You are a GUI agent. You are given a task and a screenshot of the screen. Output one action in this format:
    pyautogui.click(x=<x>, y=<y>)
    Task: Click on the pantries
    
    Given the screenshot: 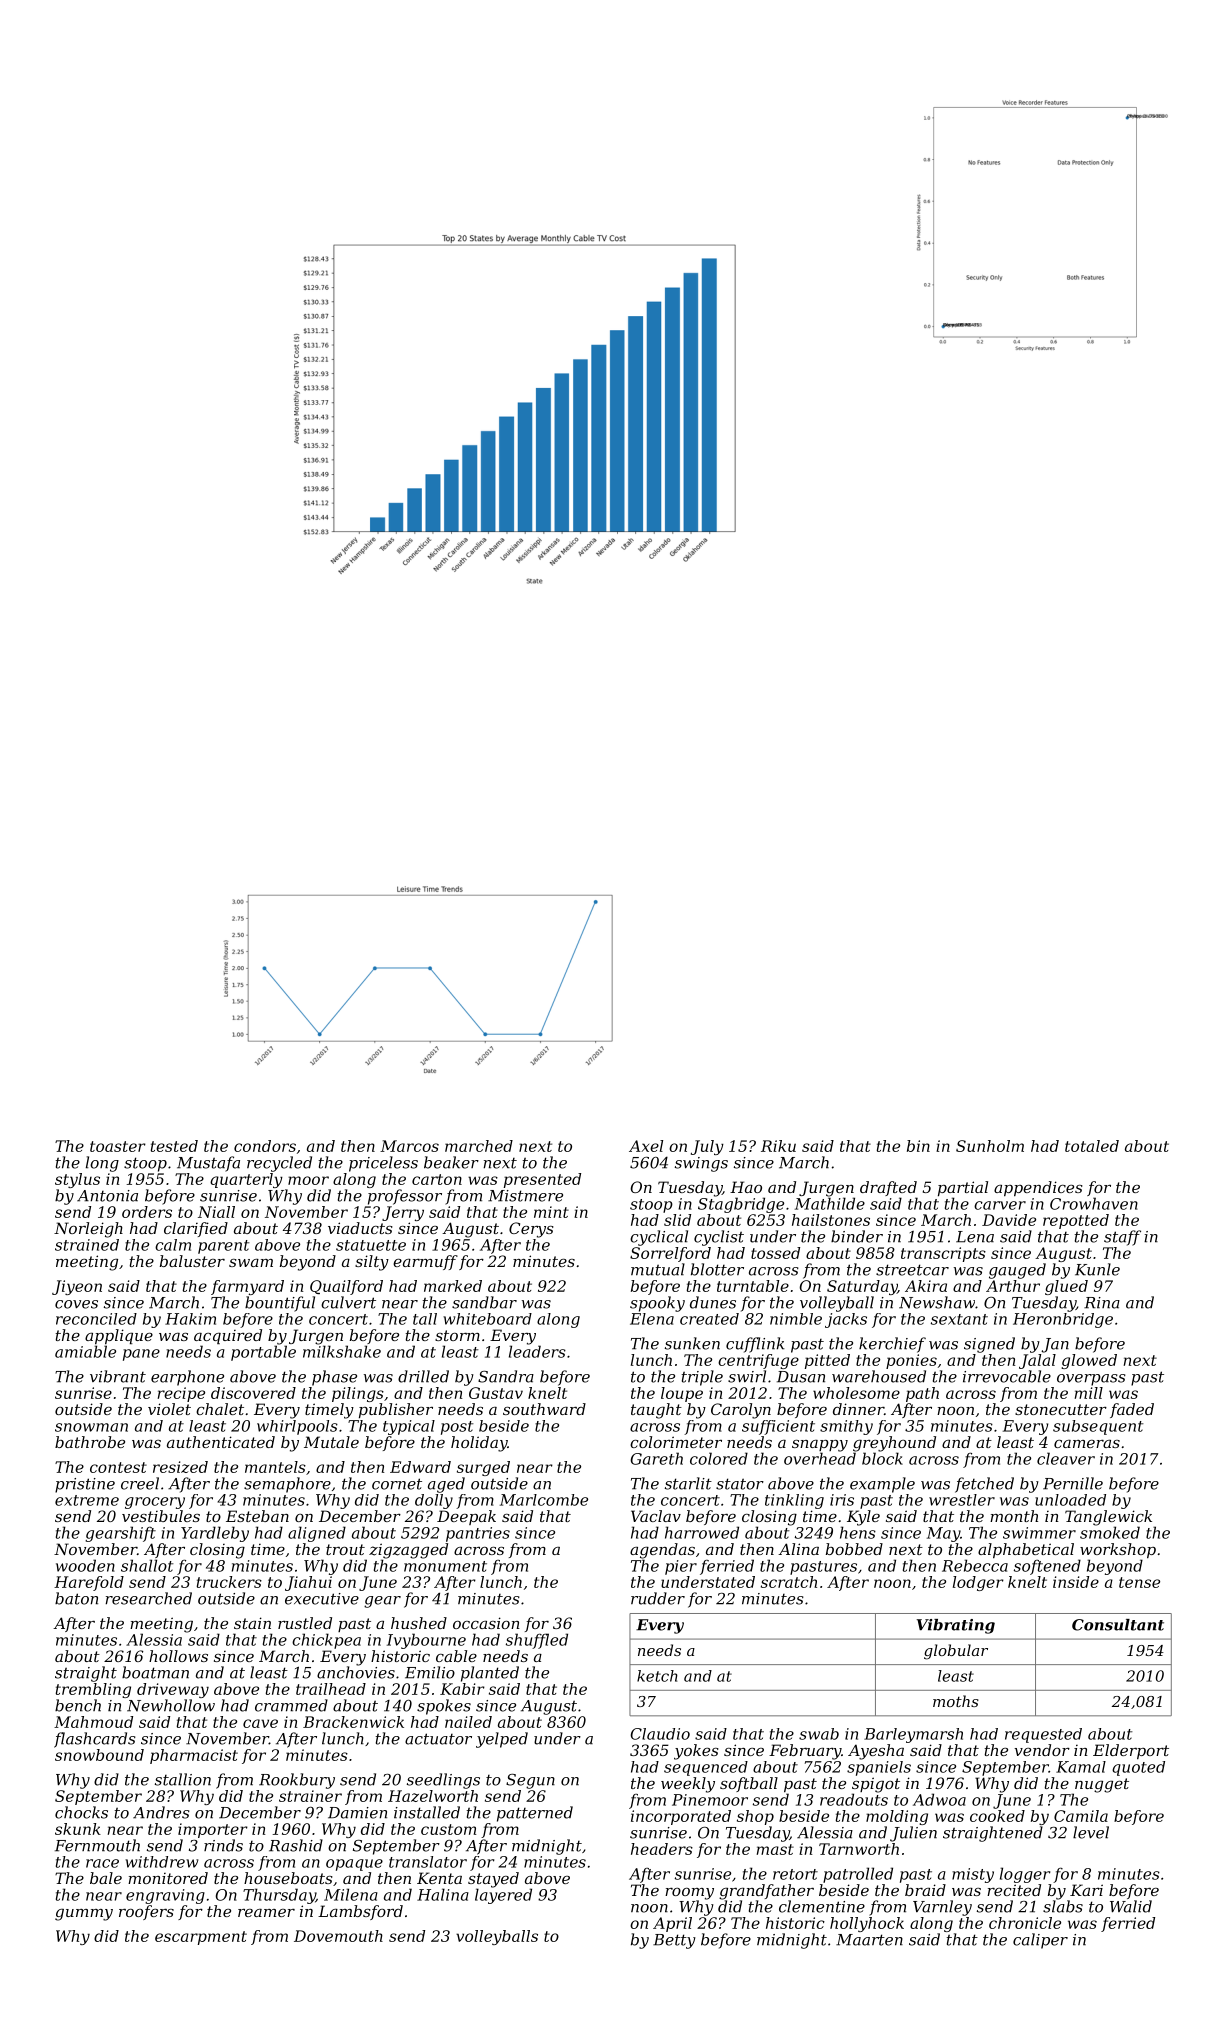 What is the action you would take?
    pyautogui.click(x=478, y=1534)
